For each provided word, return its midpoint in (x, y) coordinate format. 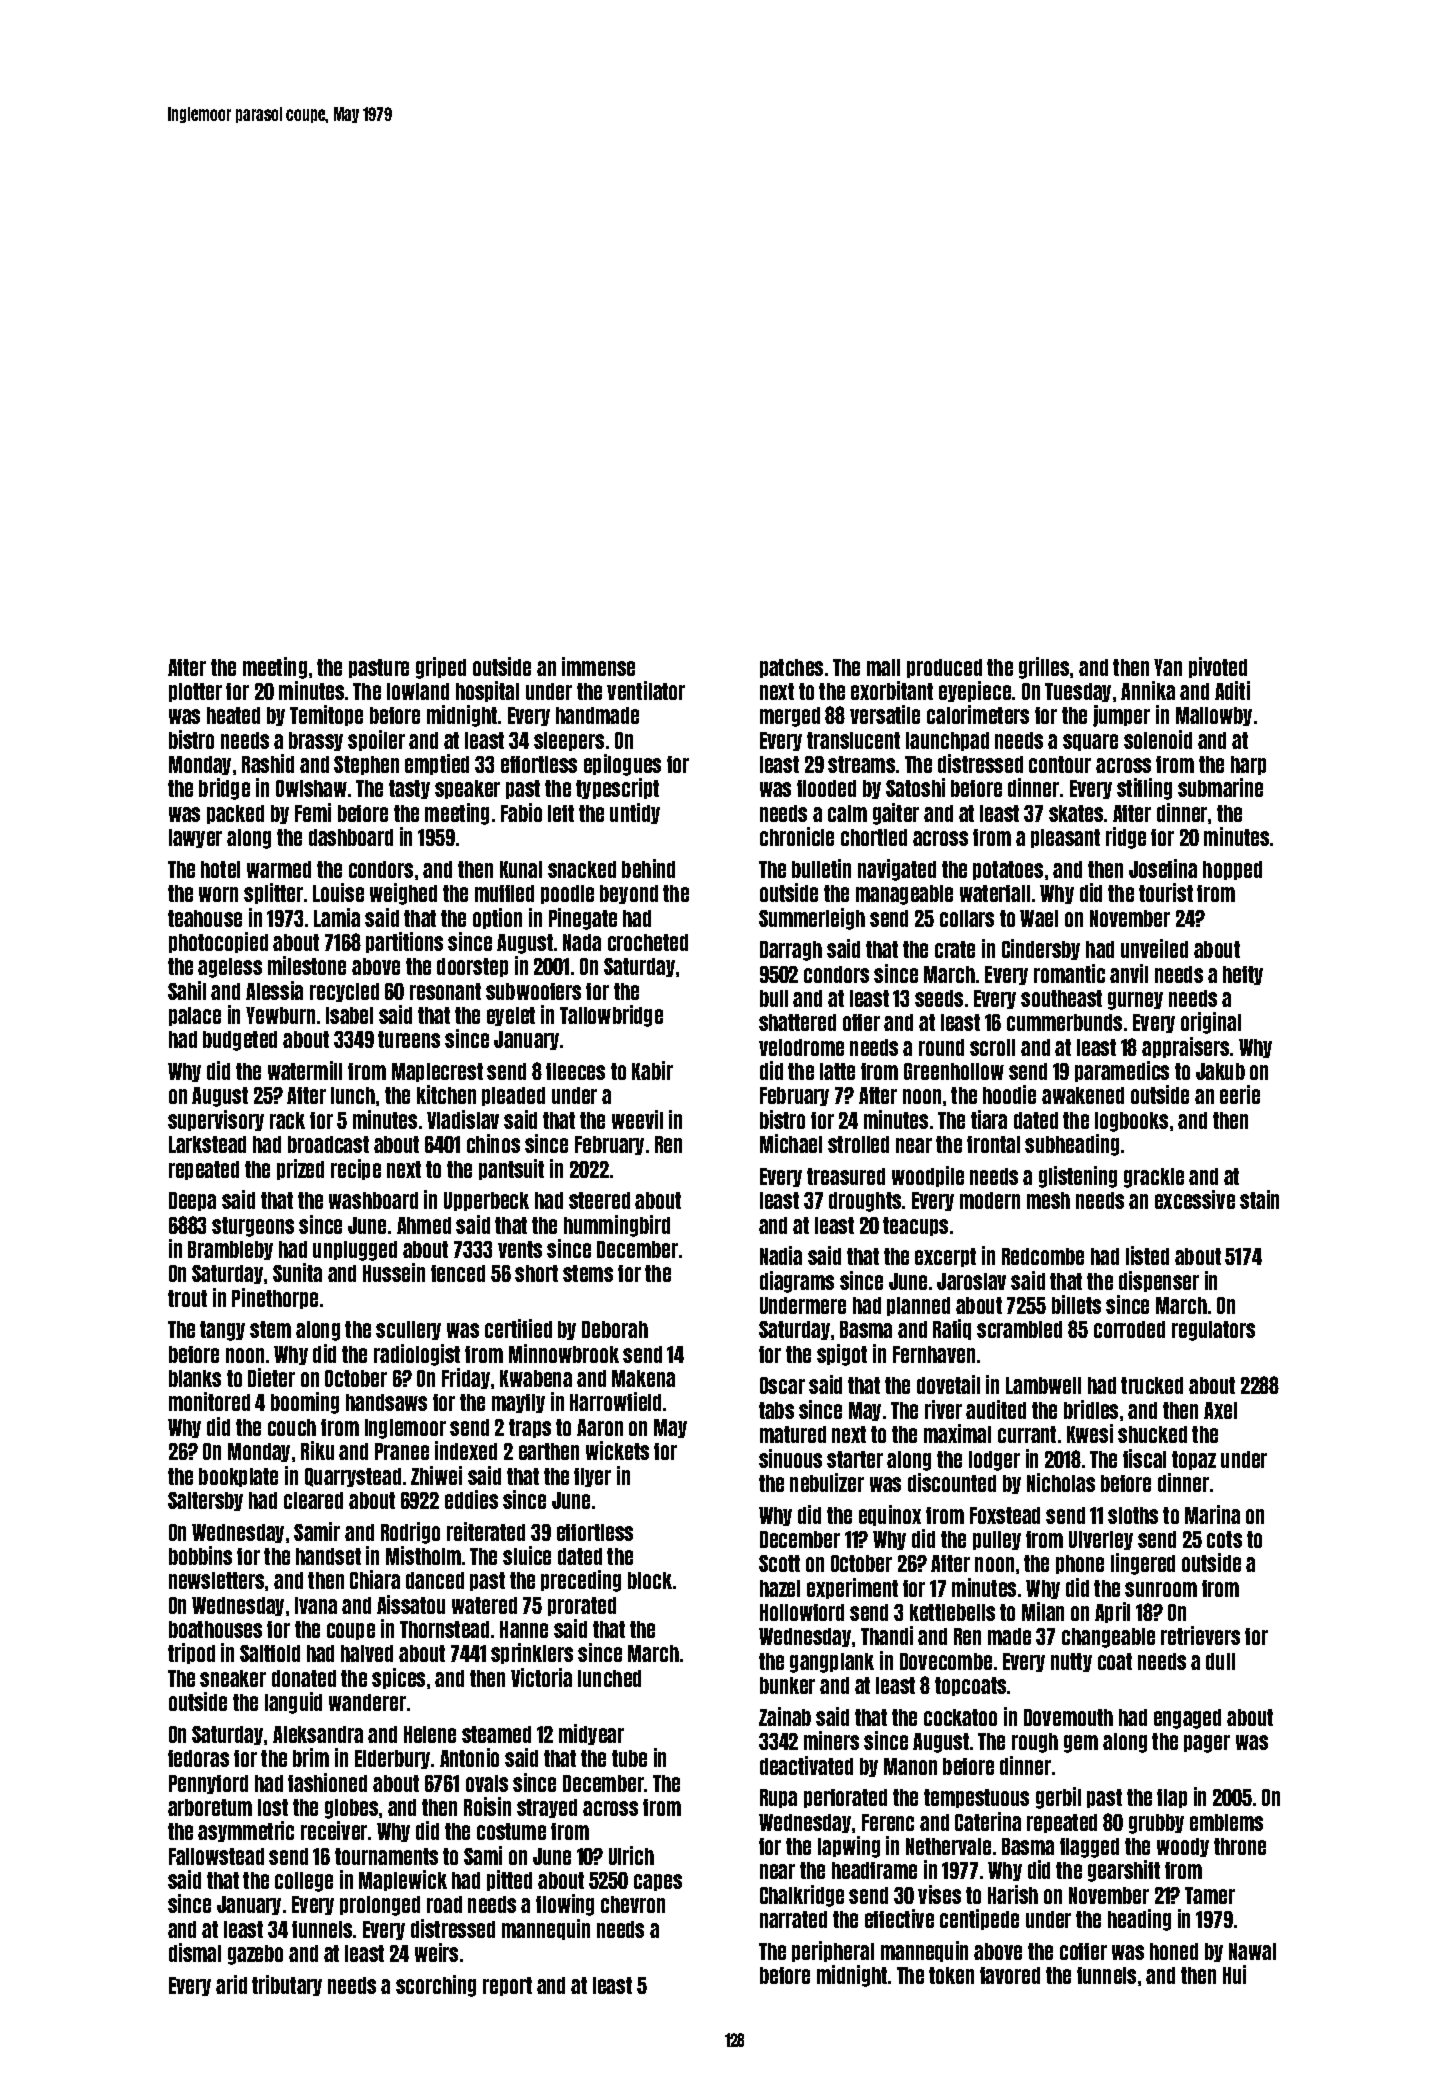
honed (1174, 1951)
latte (837, 1071)
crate (955, 949)
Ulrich (631, 1855)
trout (187, 1298)
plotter (195, 692)
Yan (1168, 667)
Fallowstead (216, 1856)
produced (944, 668)
